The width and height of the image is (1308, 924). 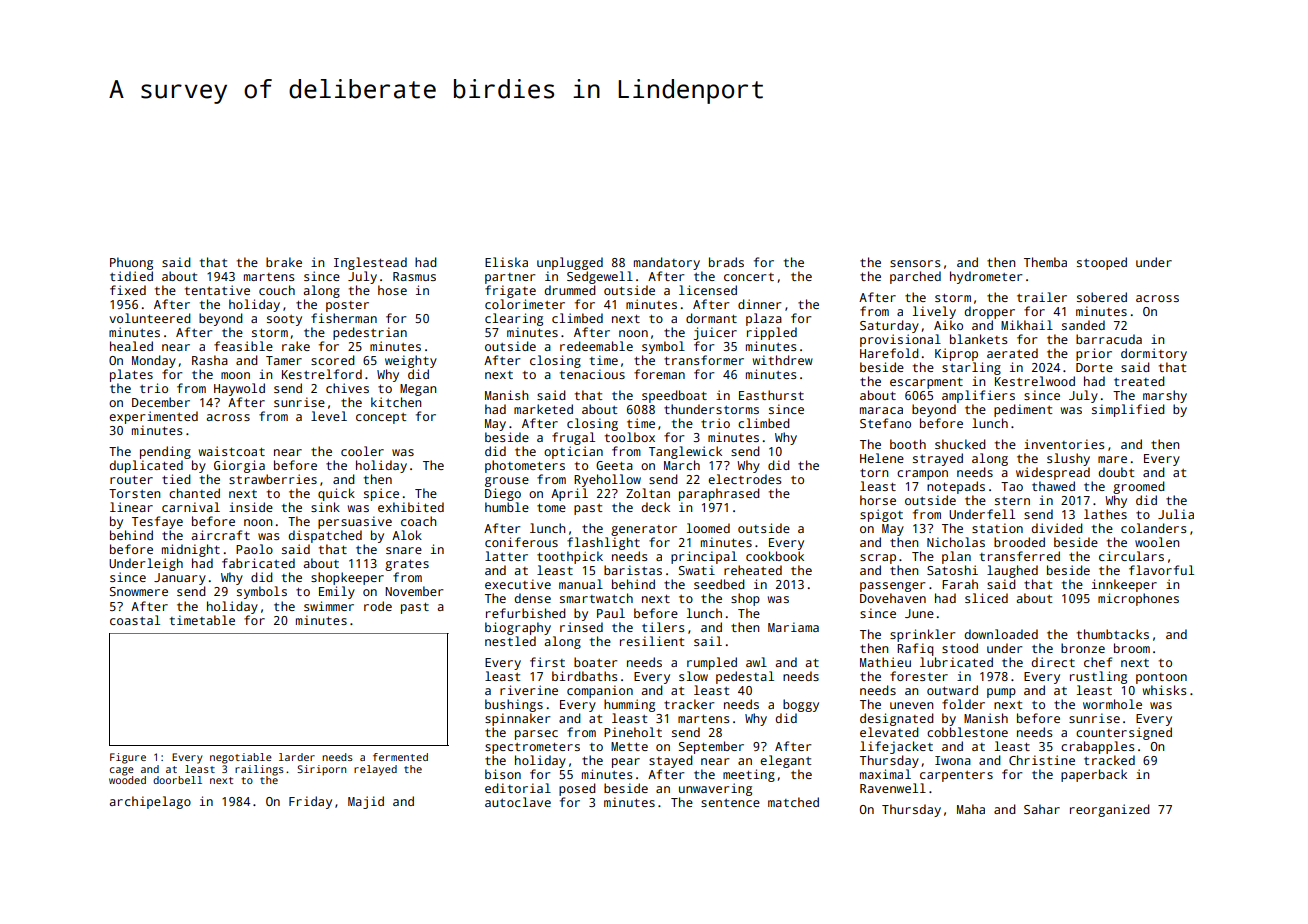 I want to click on colanders, so click(x=1154, y=528).
